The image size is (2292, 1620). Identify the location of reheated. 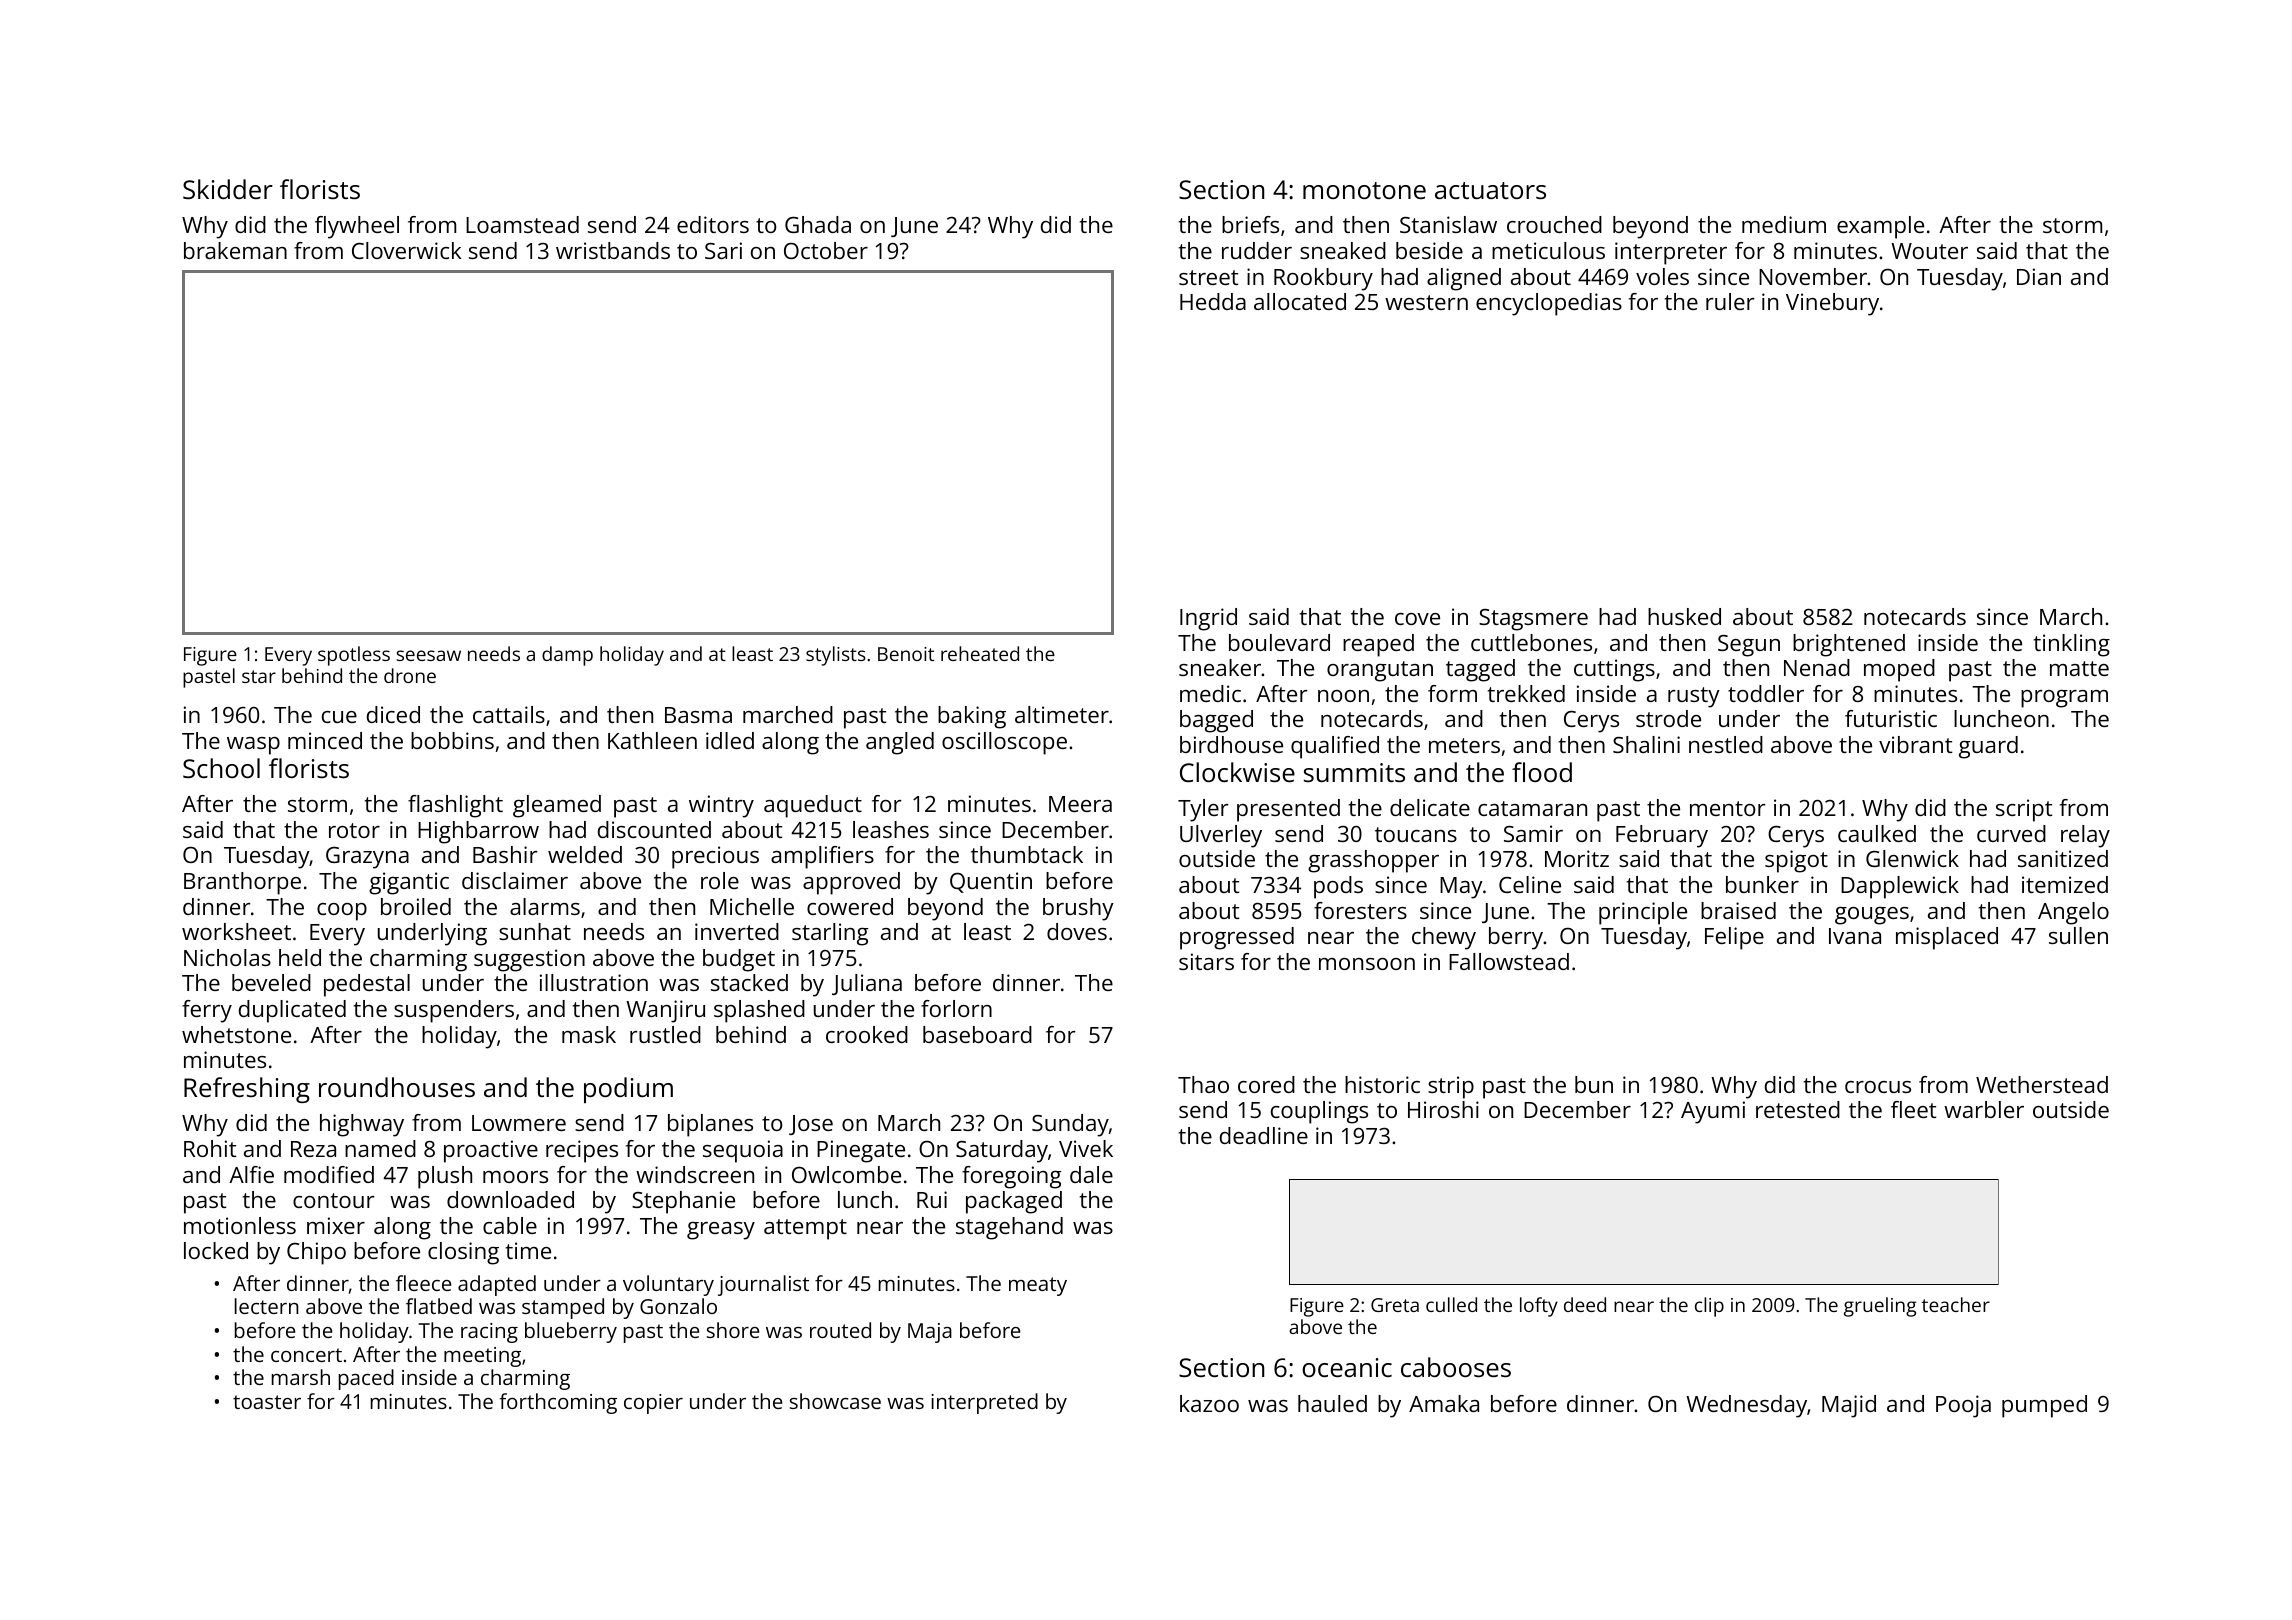
(980, 653).
